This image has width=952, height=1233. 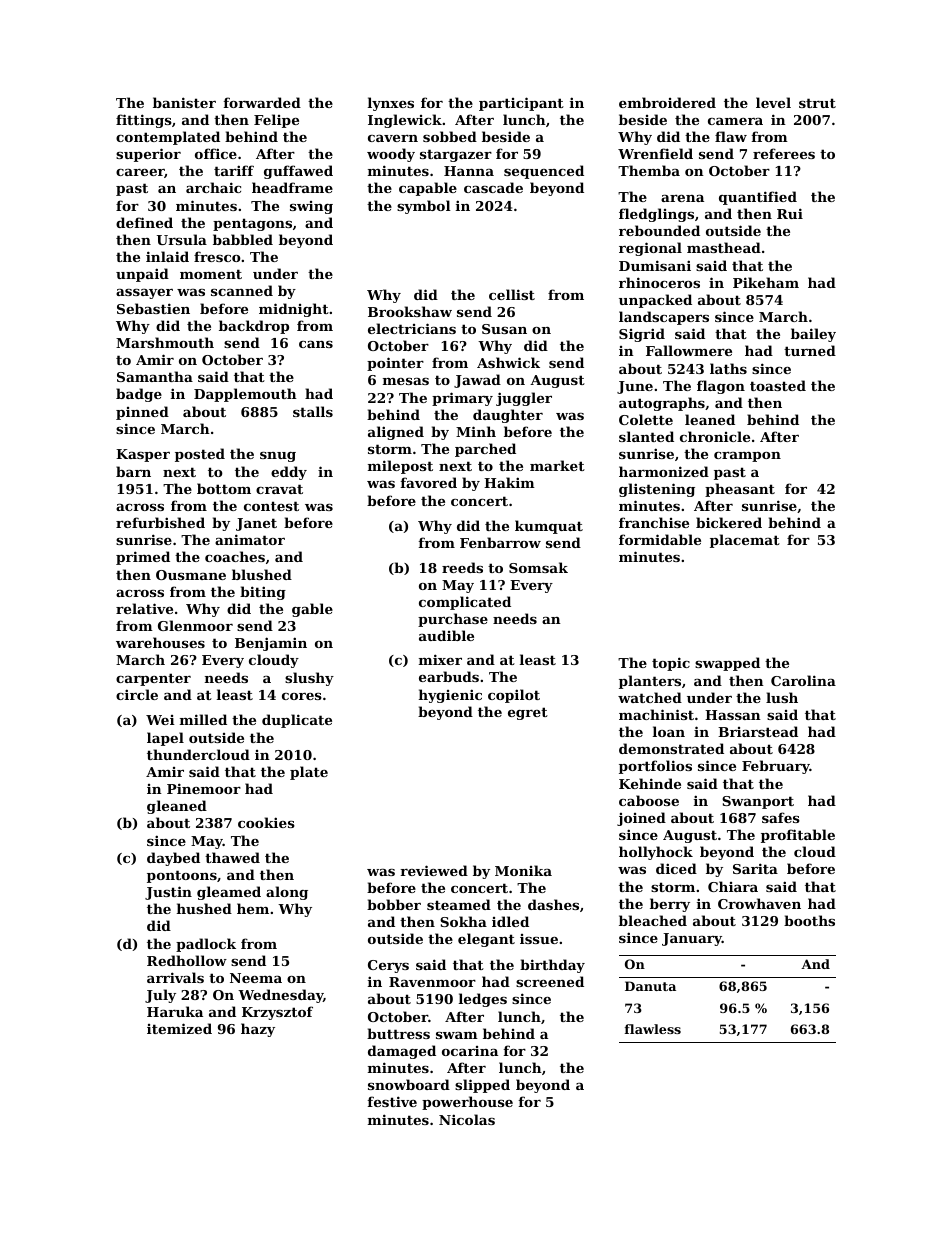 What do you see at coordinates (553, 904) in the image?
I see `dashes` at bounding box center [553, 904].
